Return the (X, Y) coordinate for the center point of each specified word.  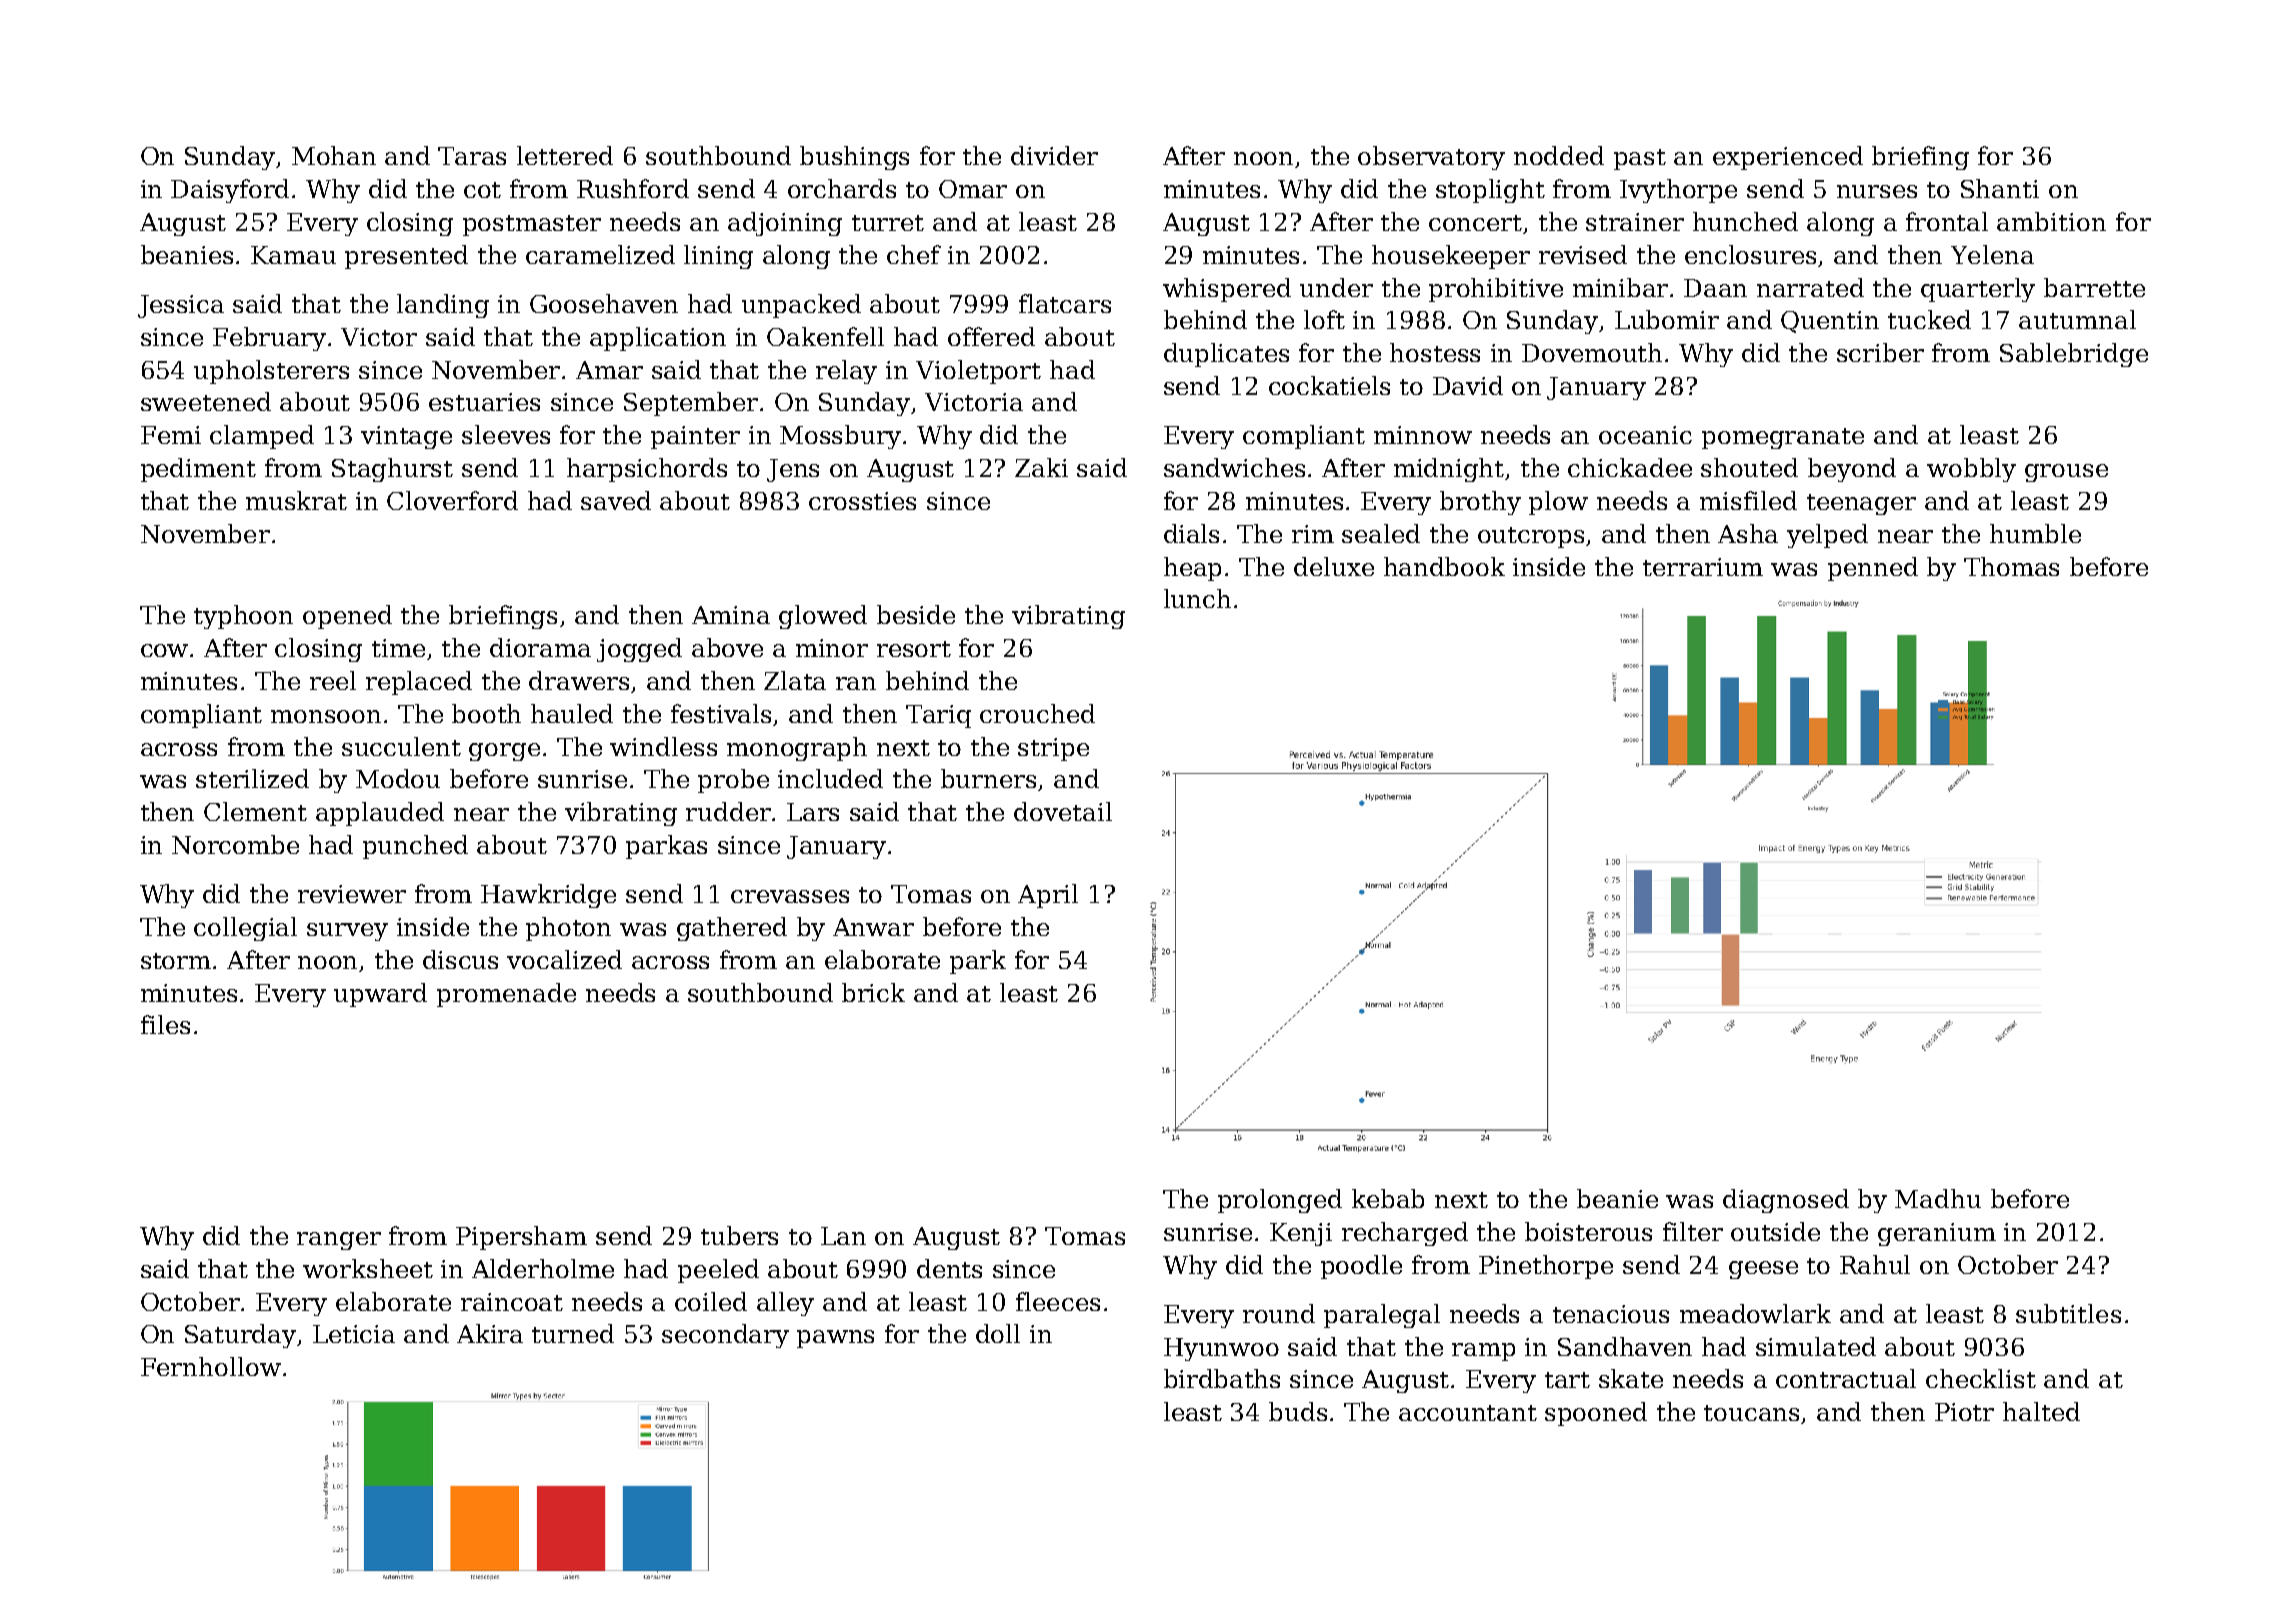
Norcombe (235, 844)
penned (1873, 569)
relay (846, 372)
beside (916, 614)
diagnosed (1786, 1201)
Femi (171, 435)
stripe (1053, 749)
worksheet (368, 1268)
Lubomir (1667, 319)
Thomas (2011, 566)
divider (1054, 155)
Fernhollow (211, 1366)
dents (949, 1268)
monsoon (326, 716)
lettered (565, 155)
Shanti (2000, 188)
